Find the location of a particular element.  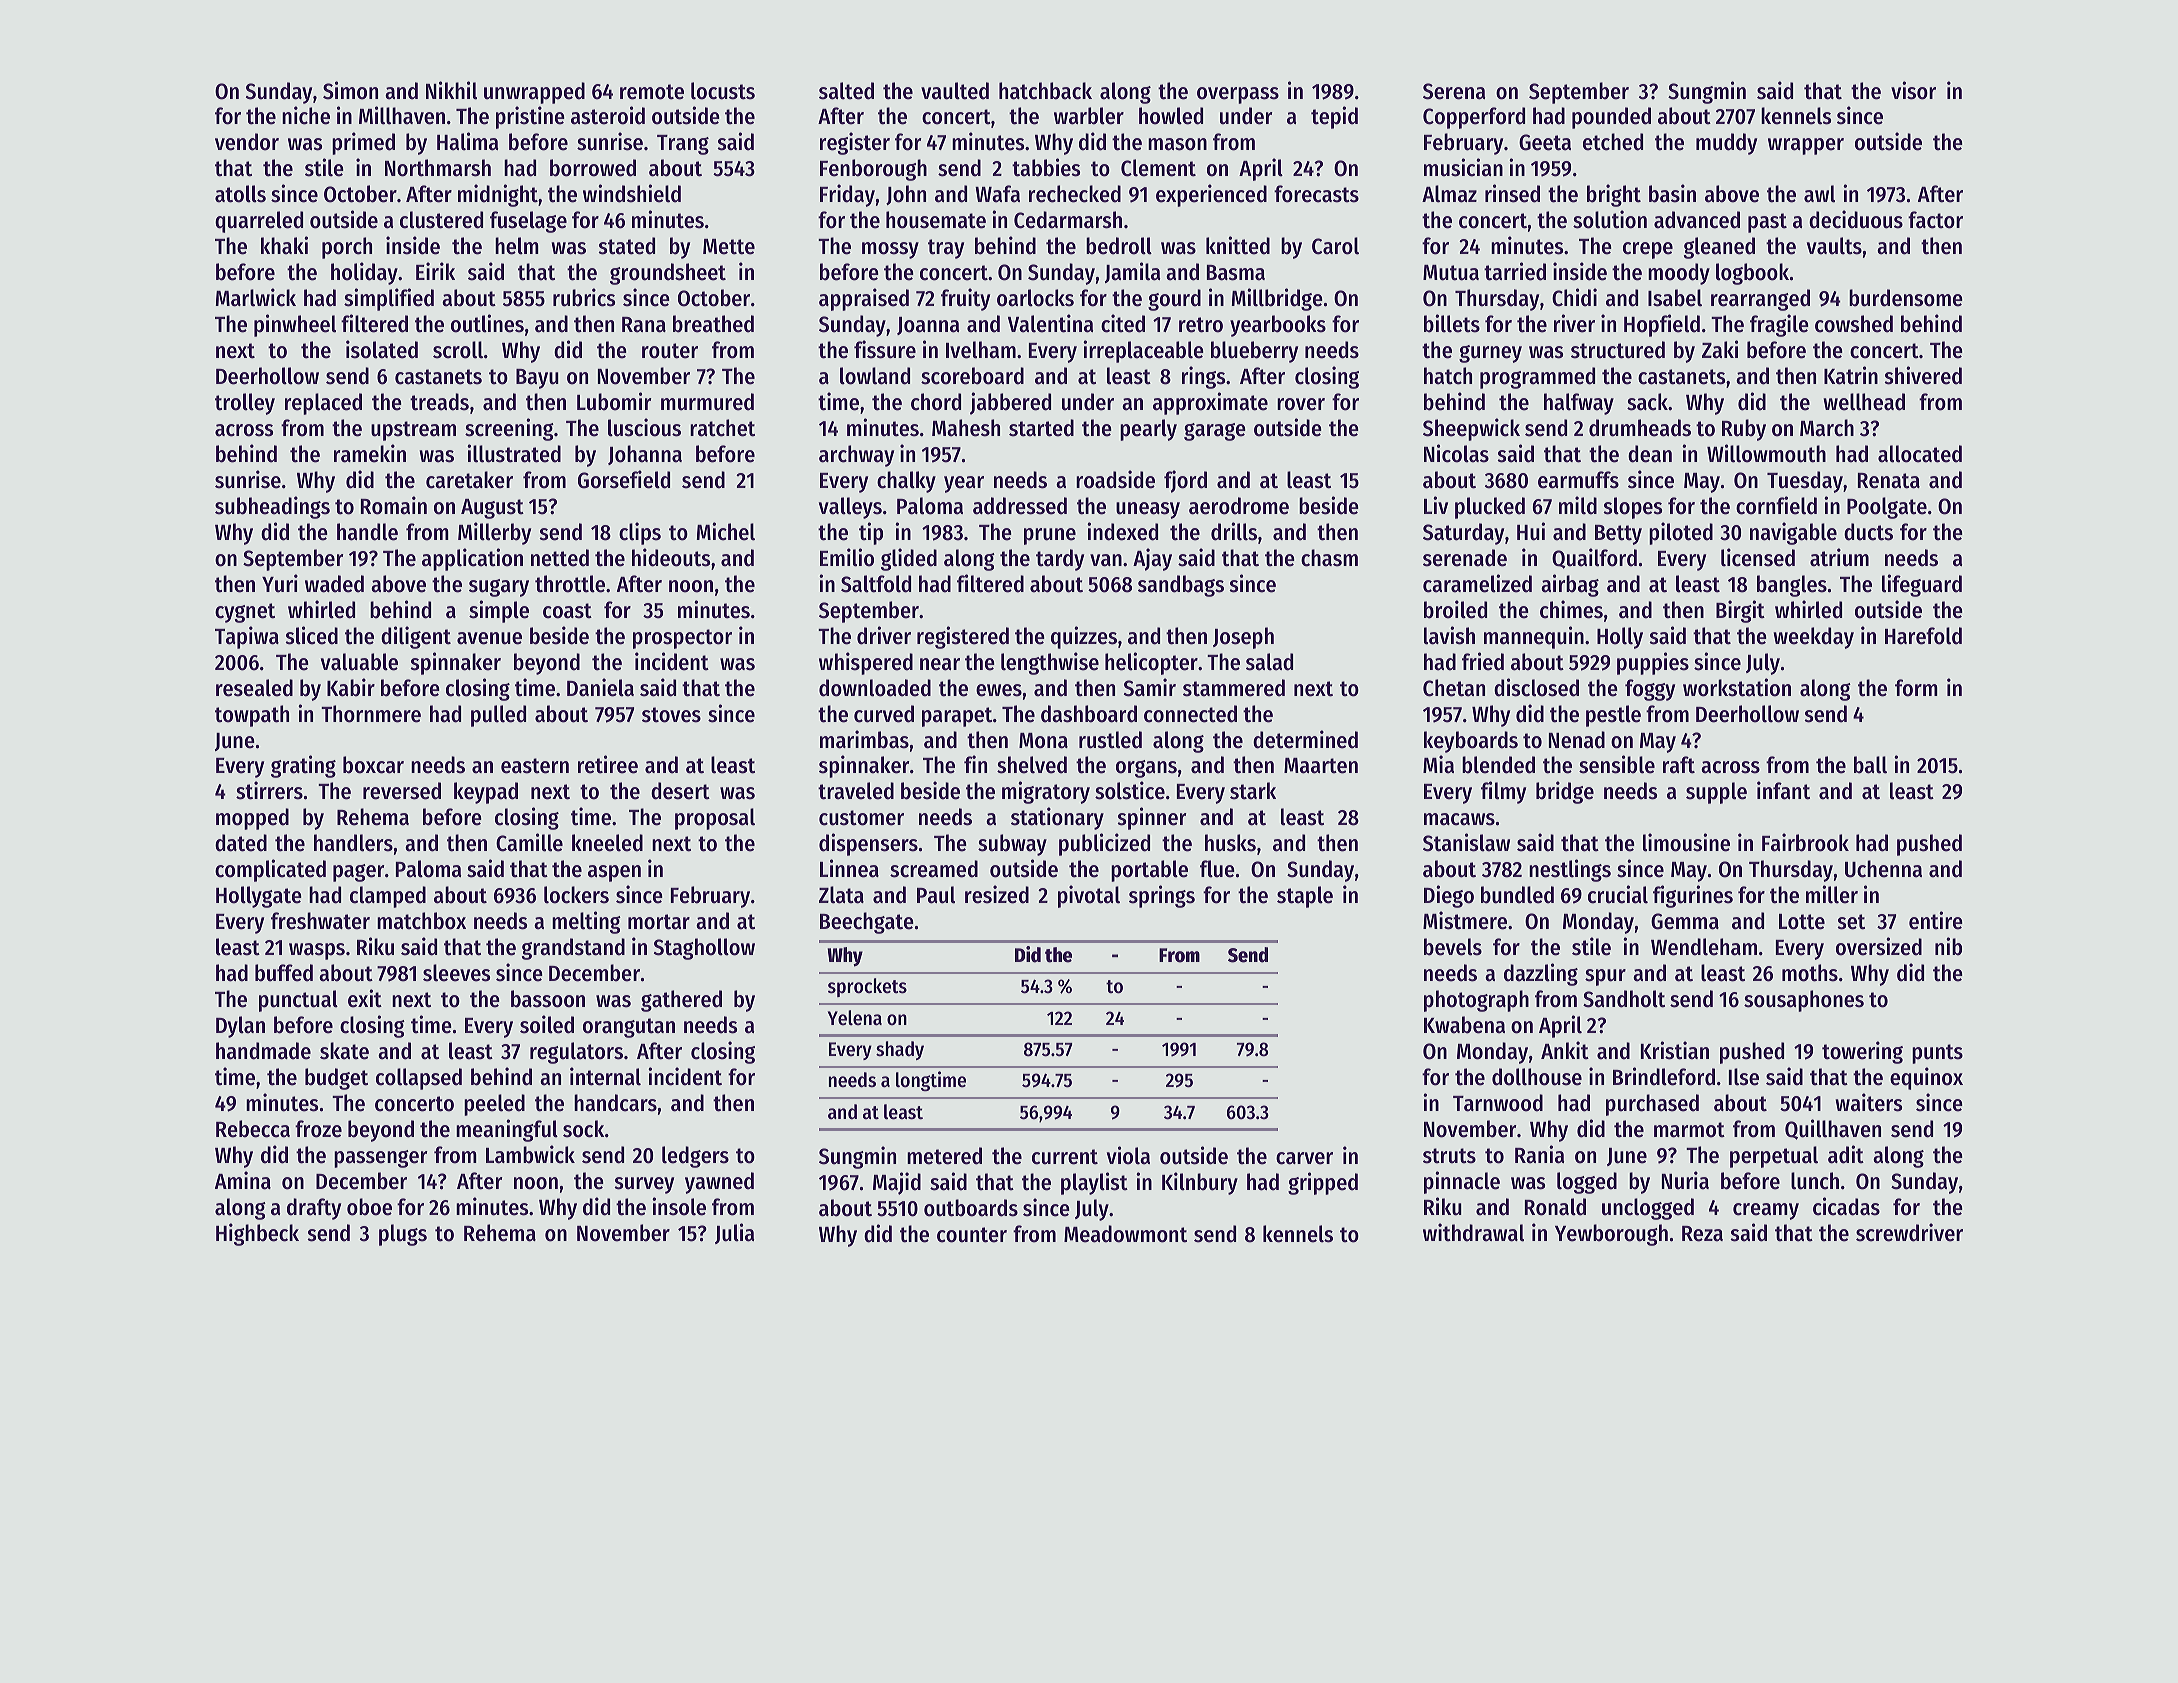

cowshed is located at coordinates (1854, 324).
